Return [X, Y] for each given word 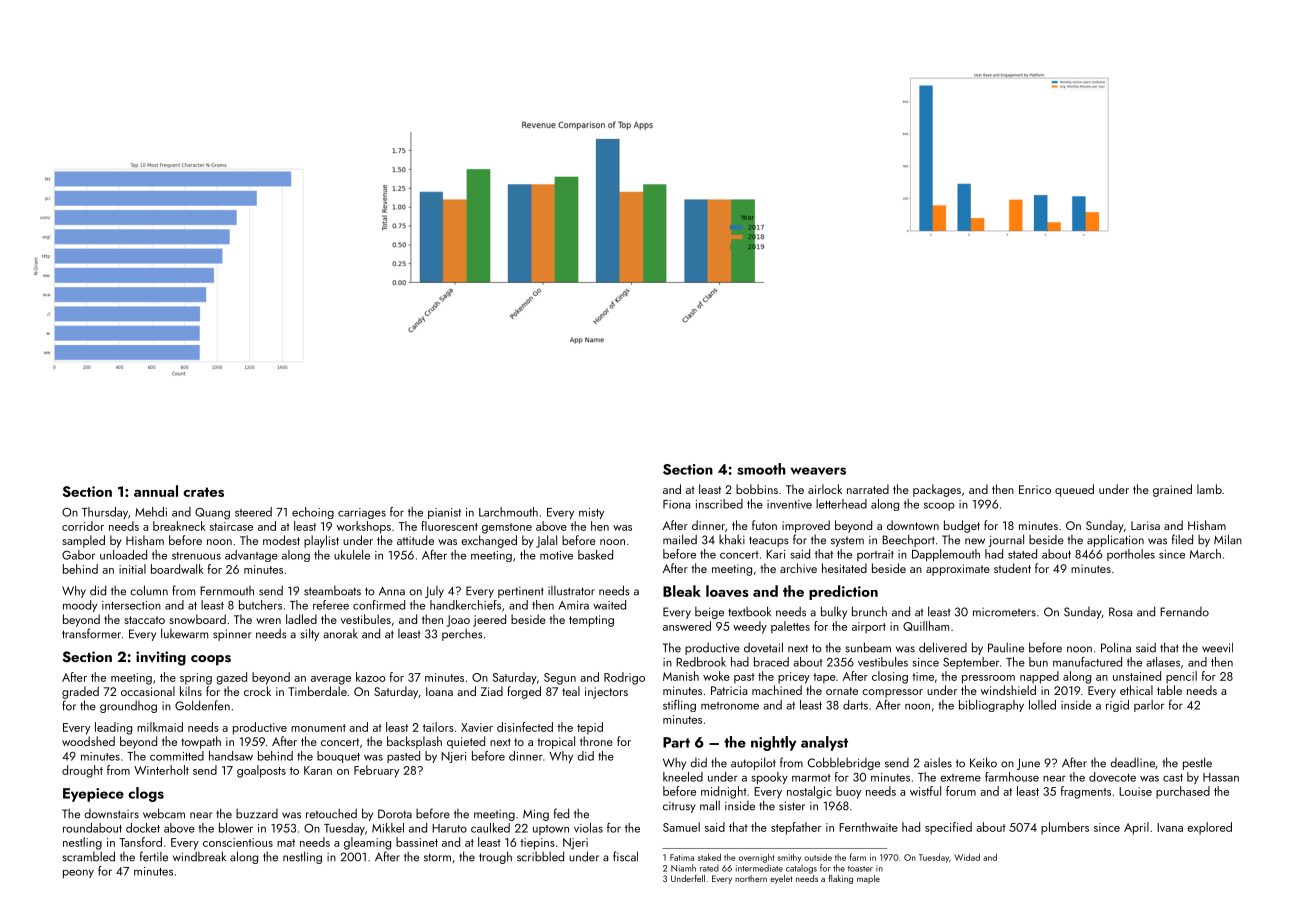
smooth [761, 469]
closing [890, 677]
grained [1172, 490]
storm [437, 857]
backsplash [414, 742]
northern [751, 878]
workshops [364, 527]
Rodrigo [624, 678]
